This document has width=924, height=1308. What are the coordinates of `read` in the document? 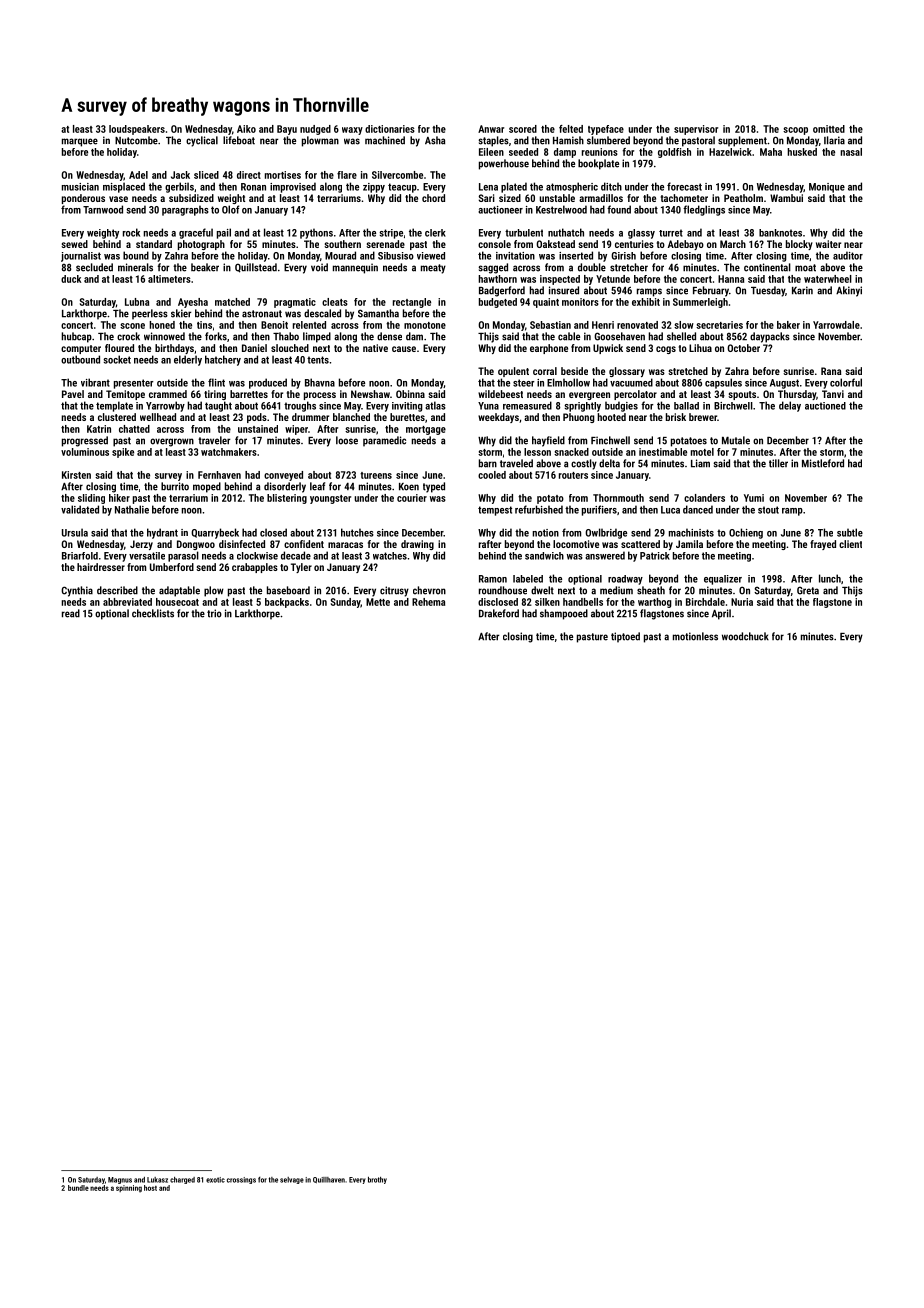 It's located at (71, 613).
